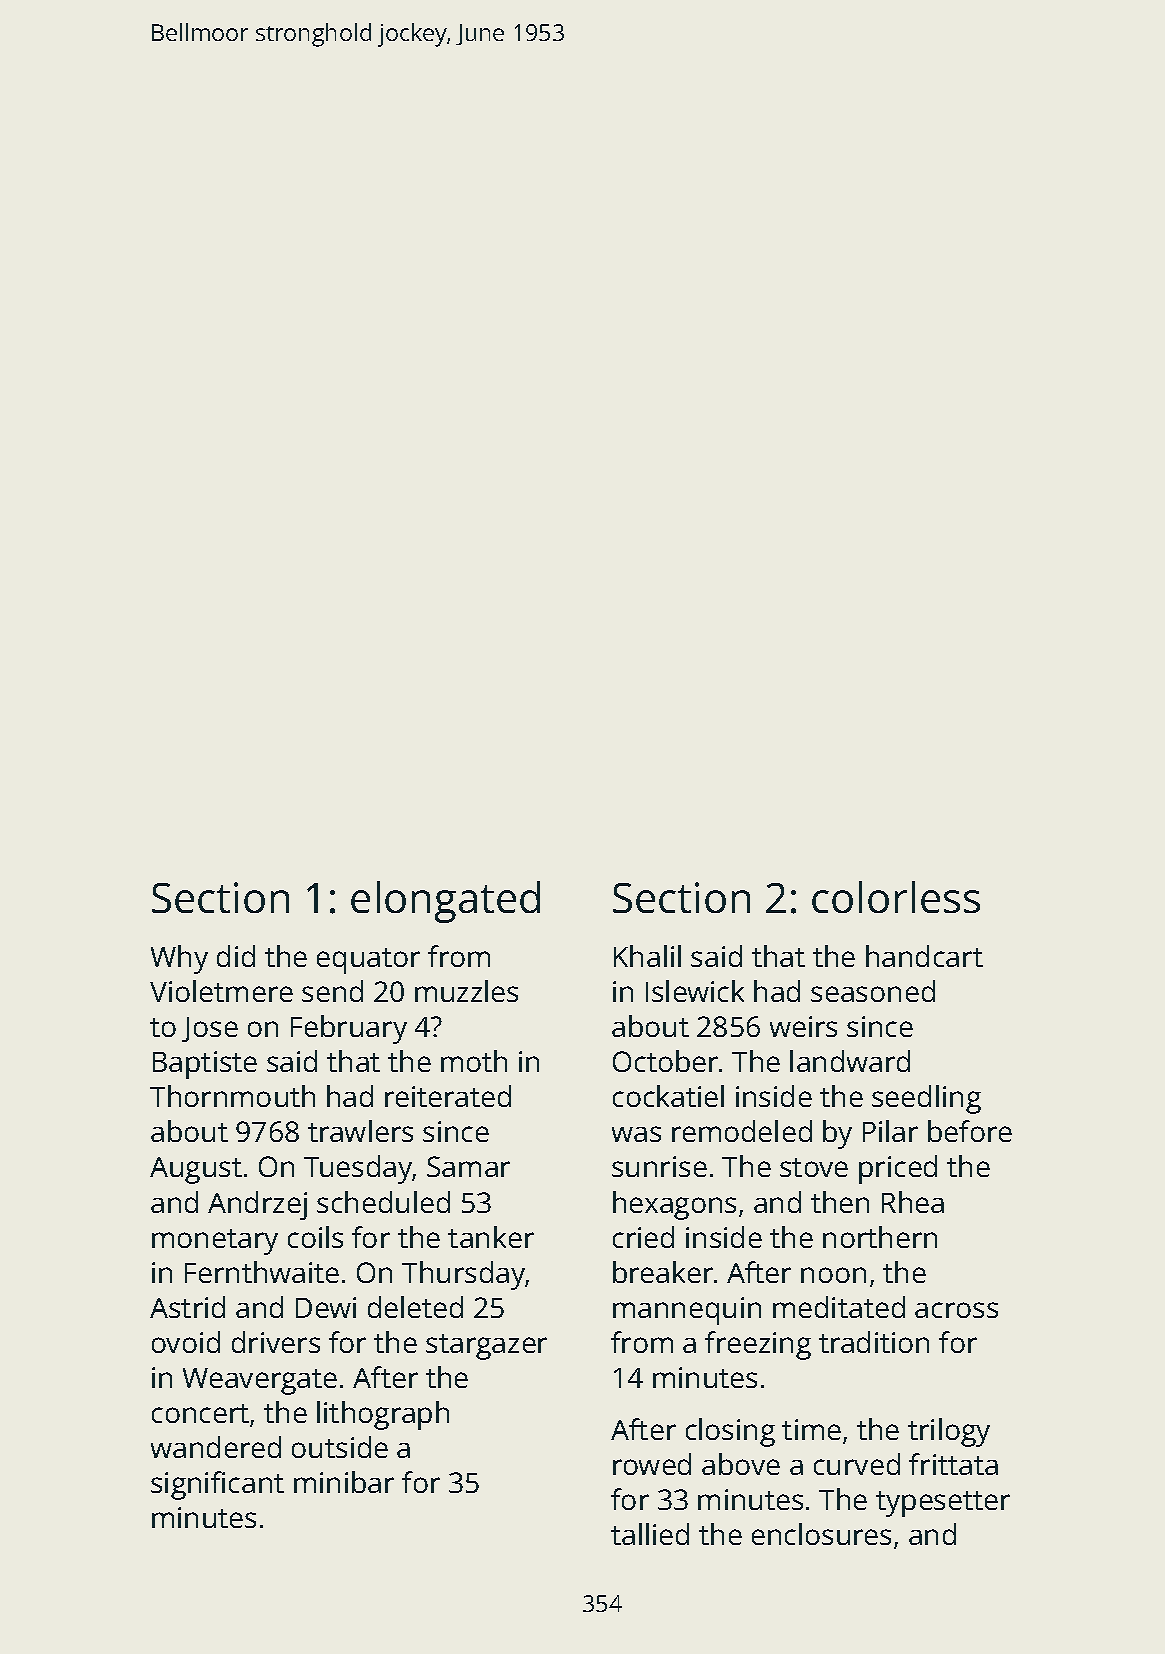 This document has height=1654, width=1165. What do you see at coordinates (652, 1464) in the document?
I see `rowed` at bounding box center [652, 1464].
